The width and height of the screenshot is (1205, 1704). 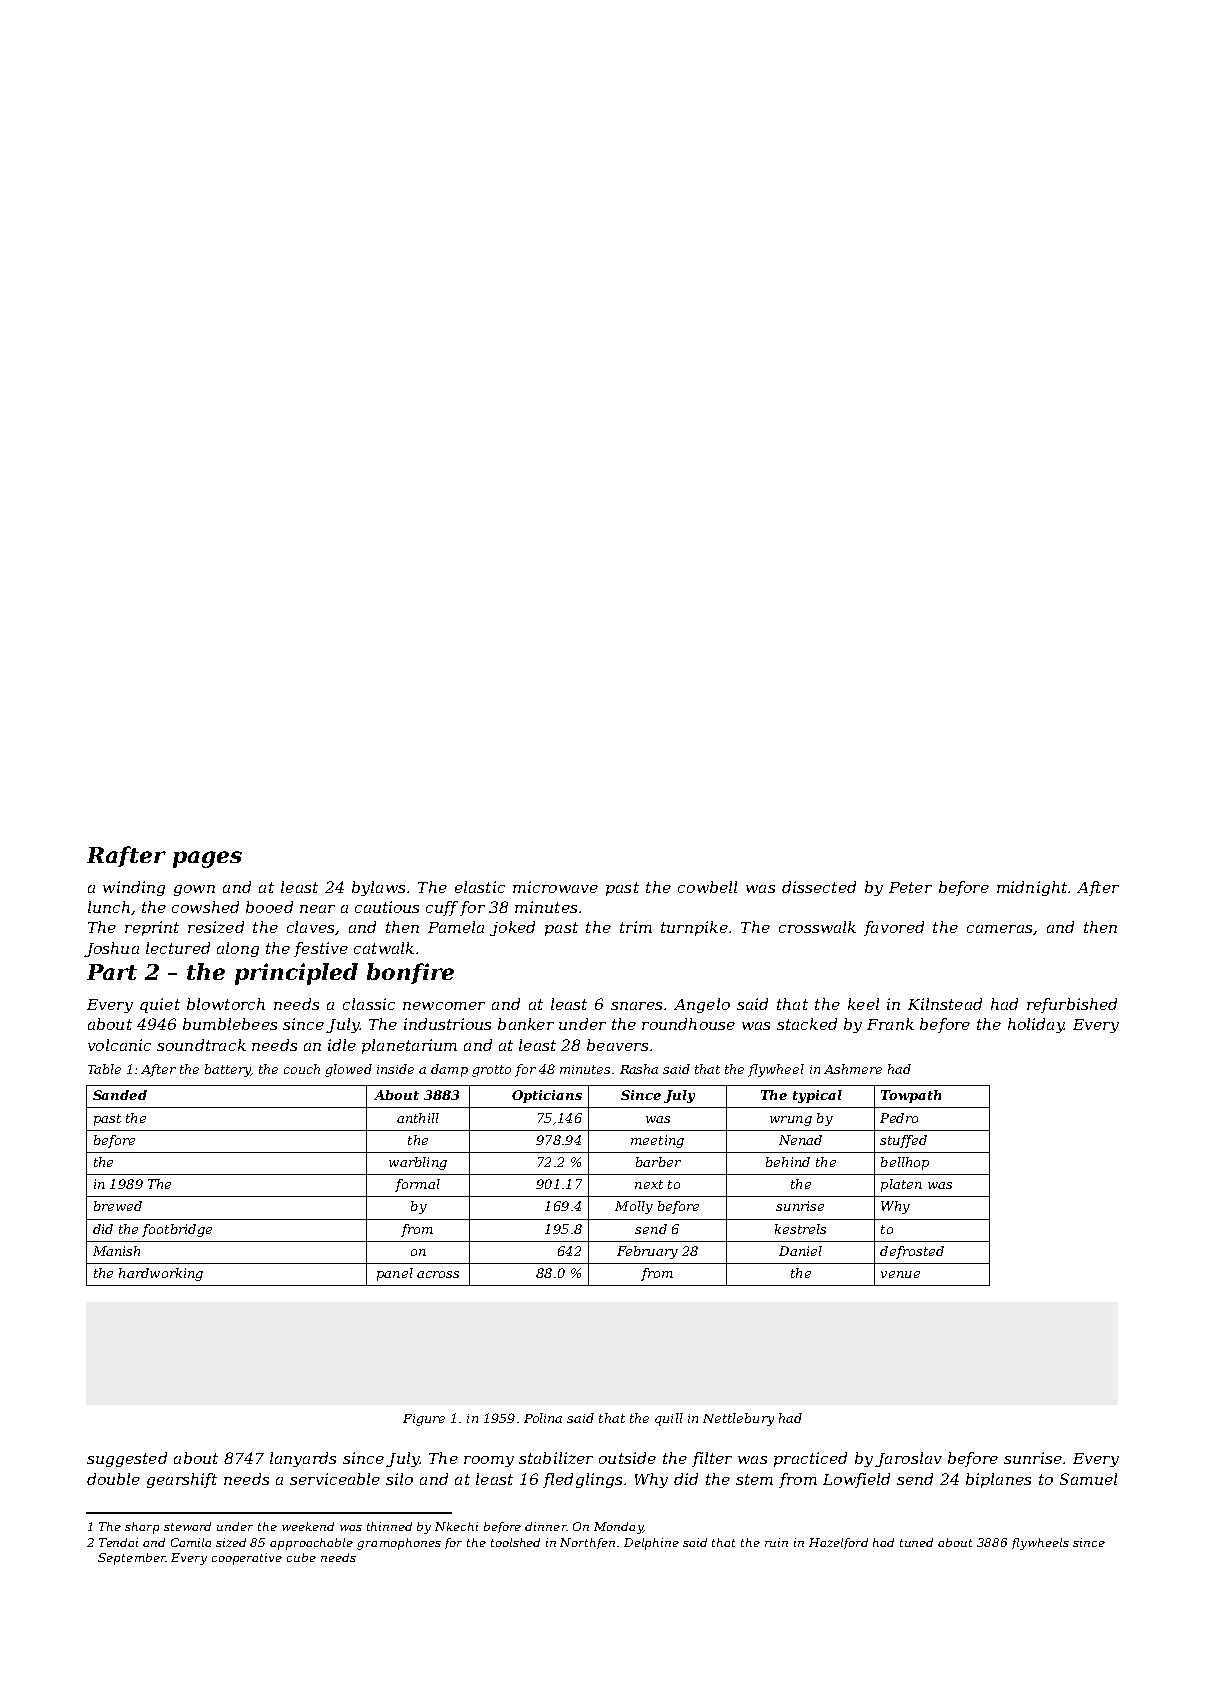 What do you see at coordinates (1072, 1005) in the screenshot?
I see `refurbished` at bounding box center [1072, 1005].
